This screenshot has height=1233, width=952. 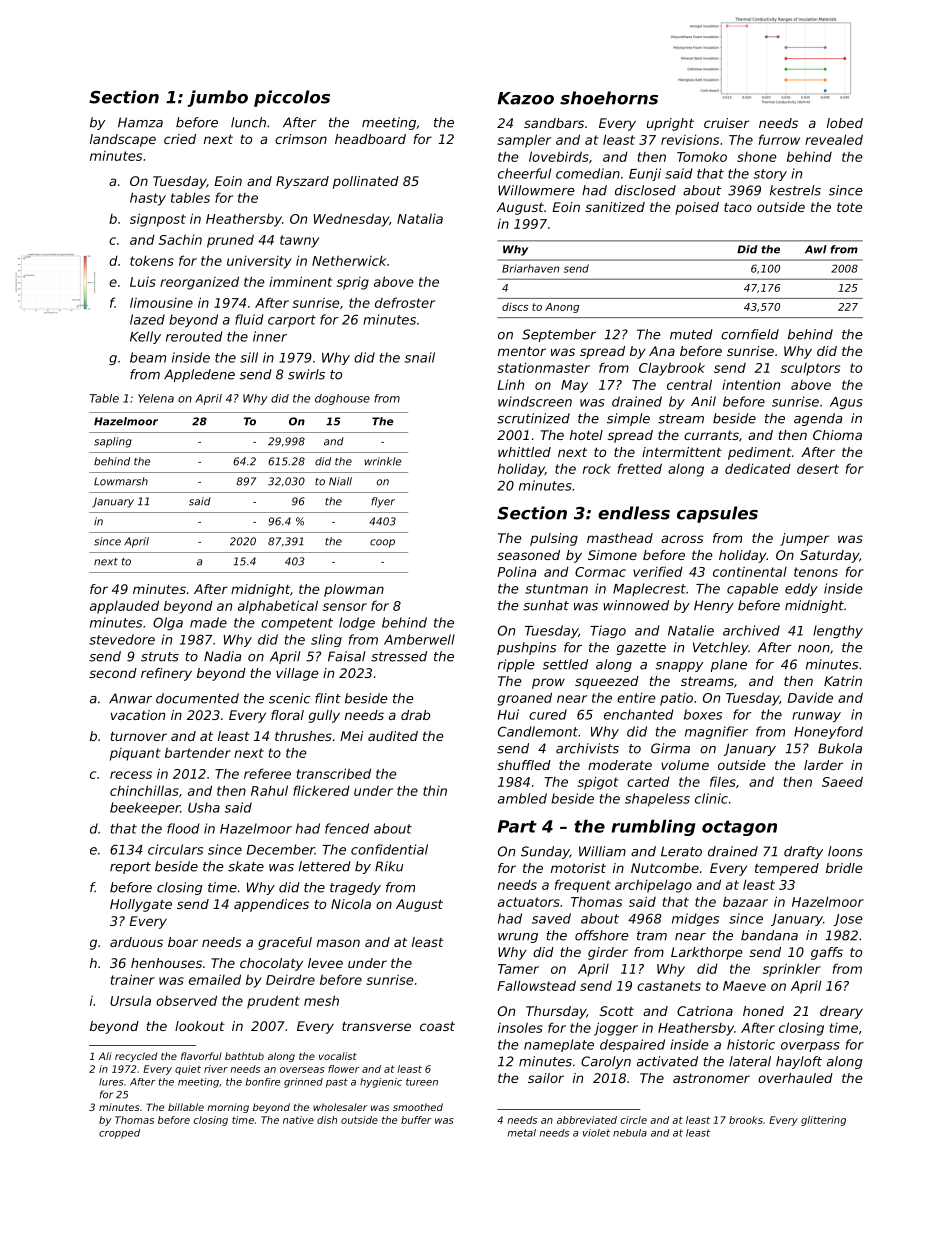 I want to click on buffer, so click(x=416, y=1120).
